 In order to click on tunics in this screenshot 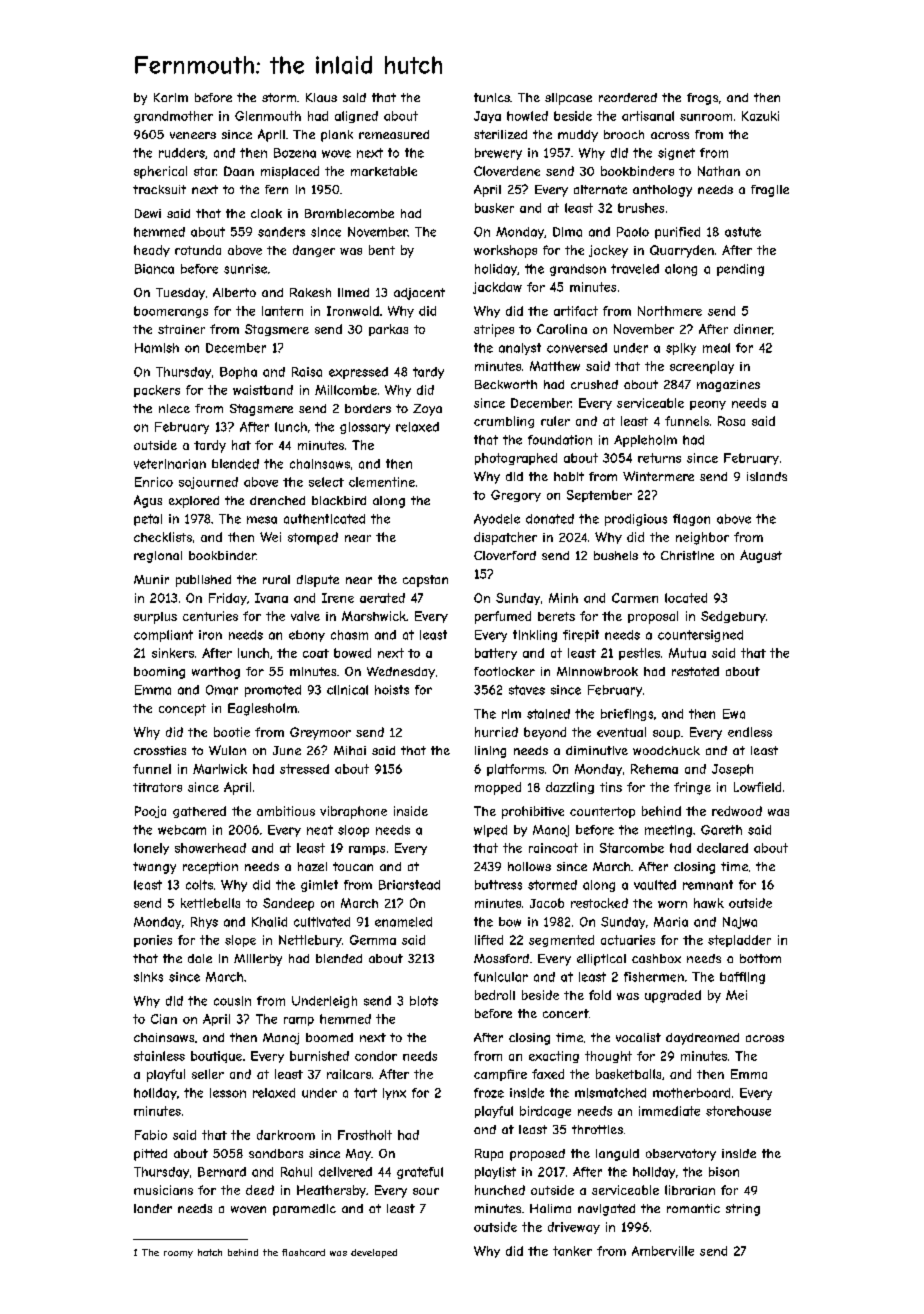, I will do `click(492, 97)`.
